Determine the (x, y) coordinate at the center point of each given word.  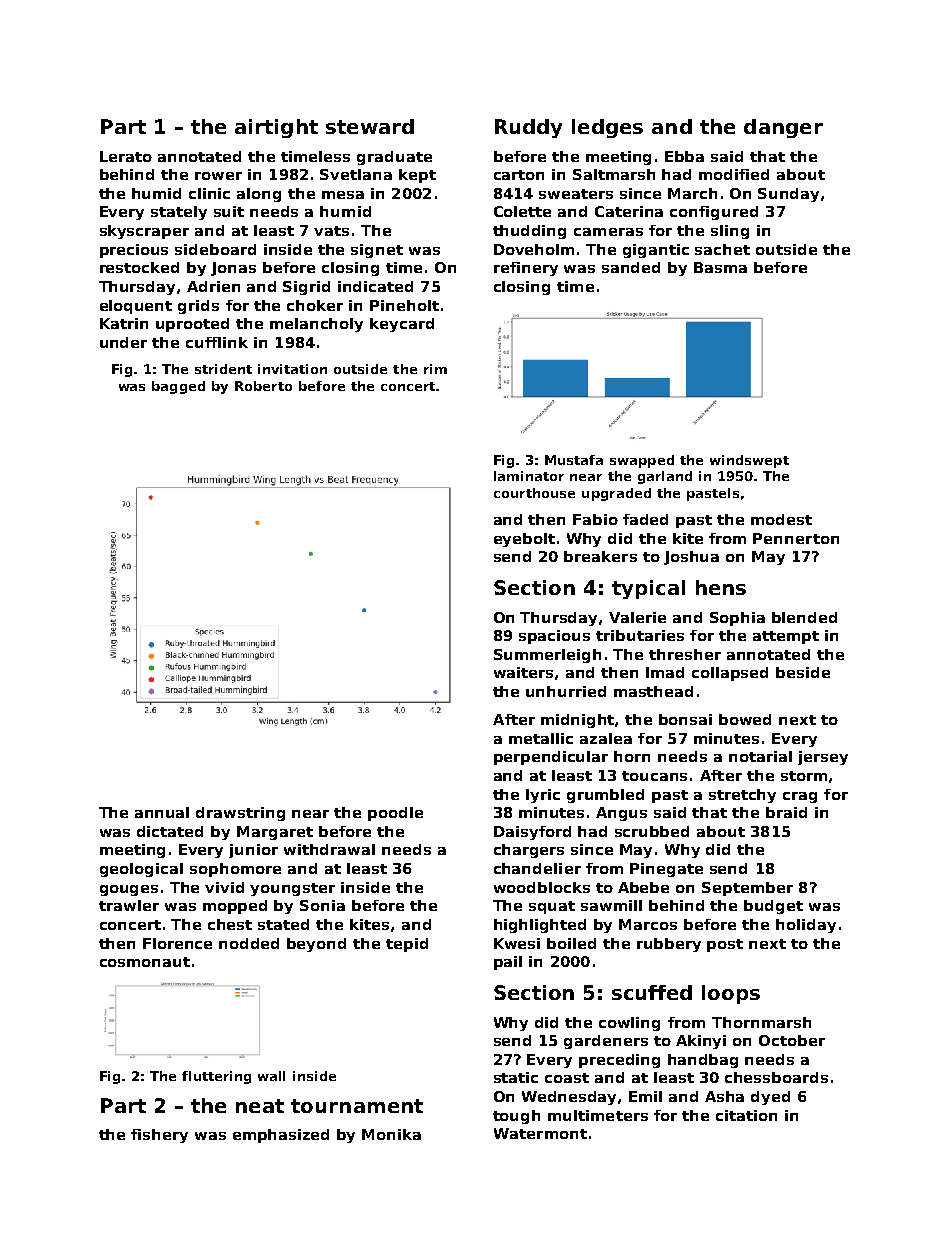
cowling (629, 1024)
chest (230, 924)
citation (746, 1115)
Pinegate (666, 870)
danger (783, 128)
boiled (571, 943)
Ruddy (528, 128)
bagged (178, 387)
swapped (642, 461)
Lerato (126, 156)
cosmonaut (145, 962)
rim (435, 369)
